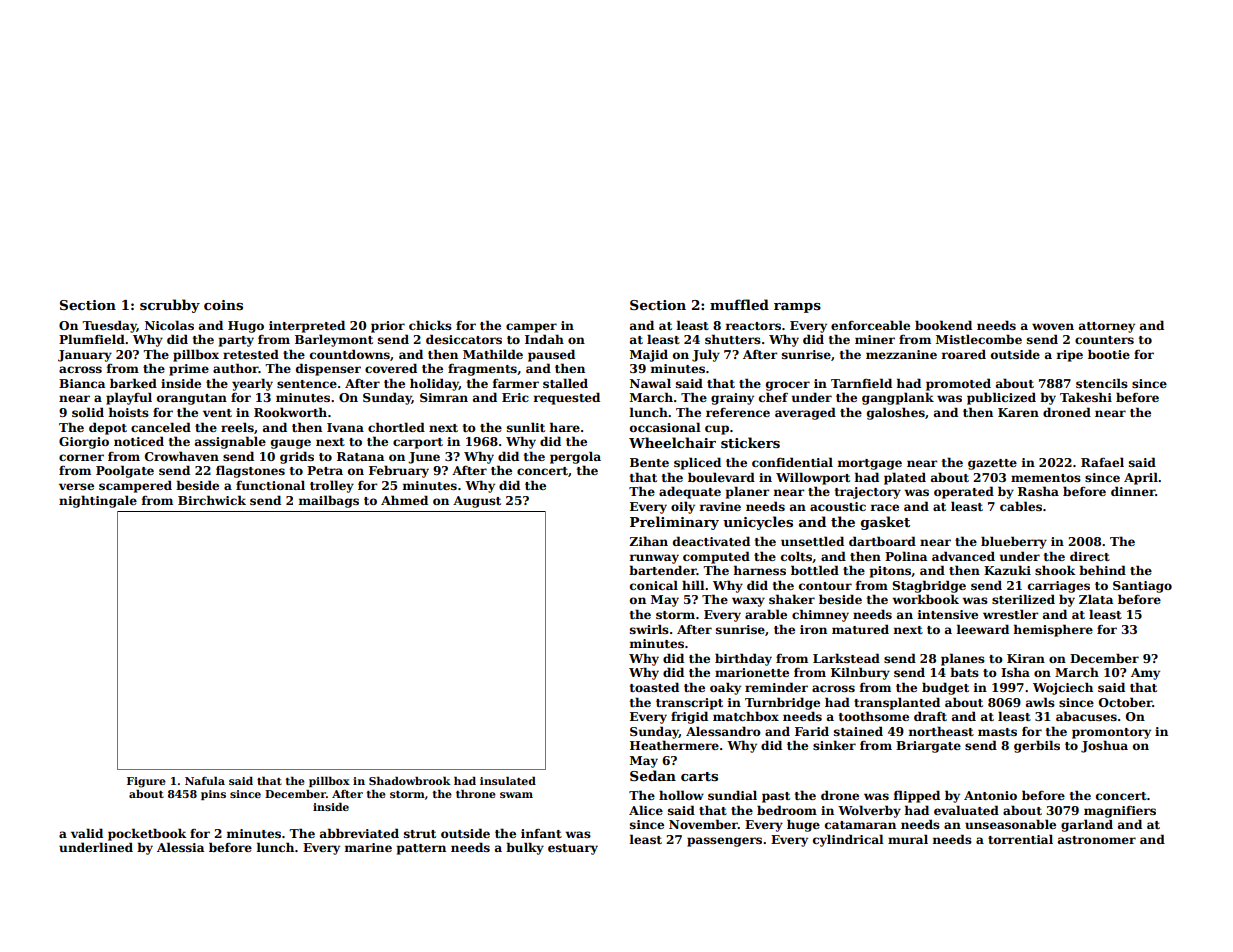 The image size is (1233, 952). I want to click on Birchwick, so click(212, 500).
